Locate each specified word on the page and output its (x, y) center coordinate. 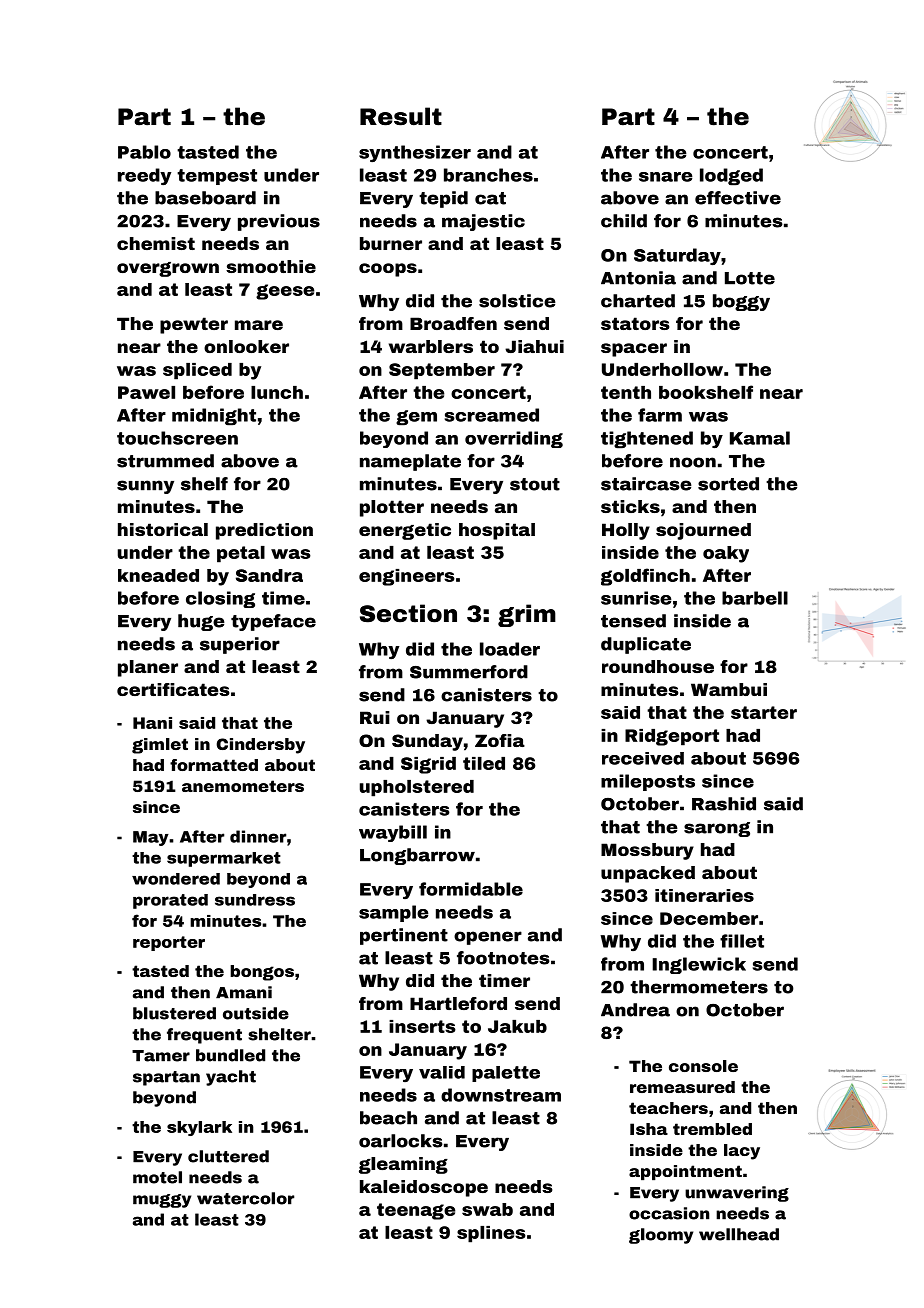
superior (240, 645)
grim (527, 615)
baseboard (205, 198)
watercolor (245, 1198)
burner (391, 243)
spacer (634, 350)
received (643, 758)
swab (487, 1209)
